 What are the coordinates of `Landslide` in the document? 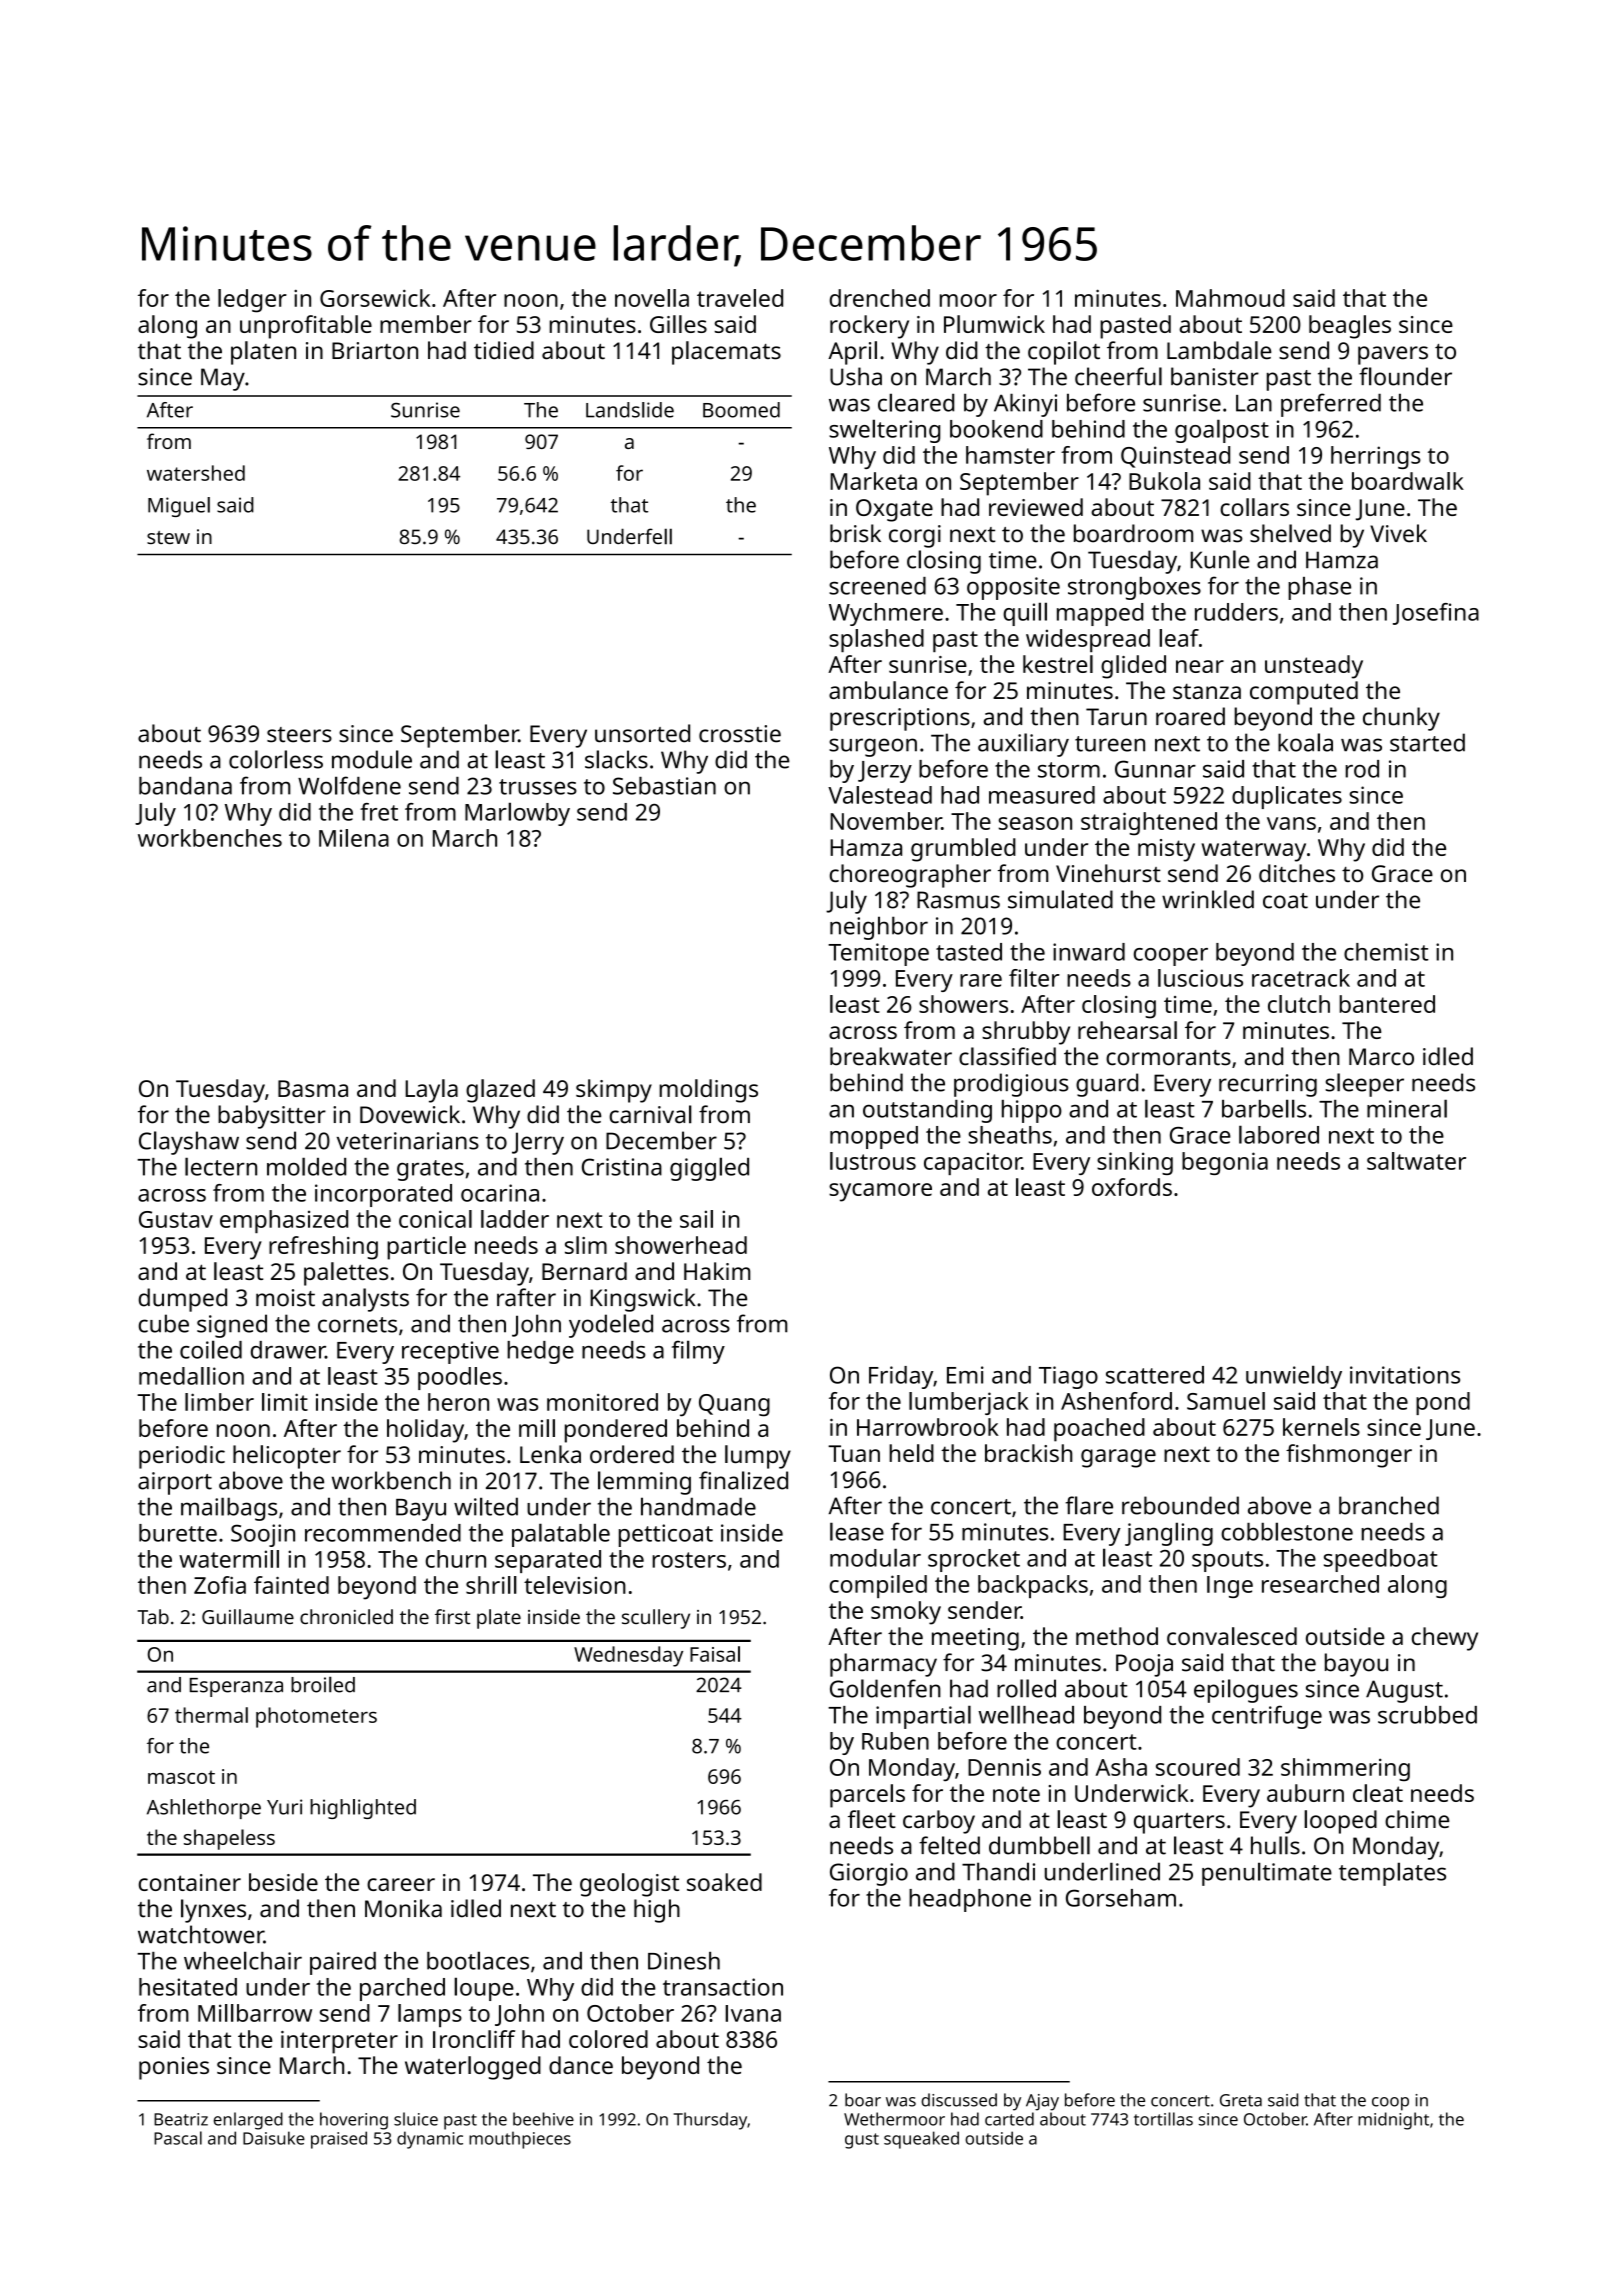 It's located at (630, 410).
